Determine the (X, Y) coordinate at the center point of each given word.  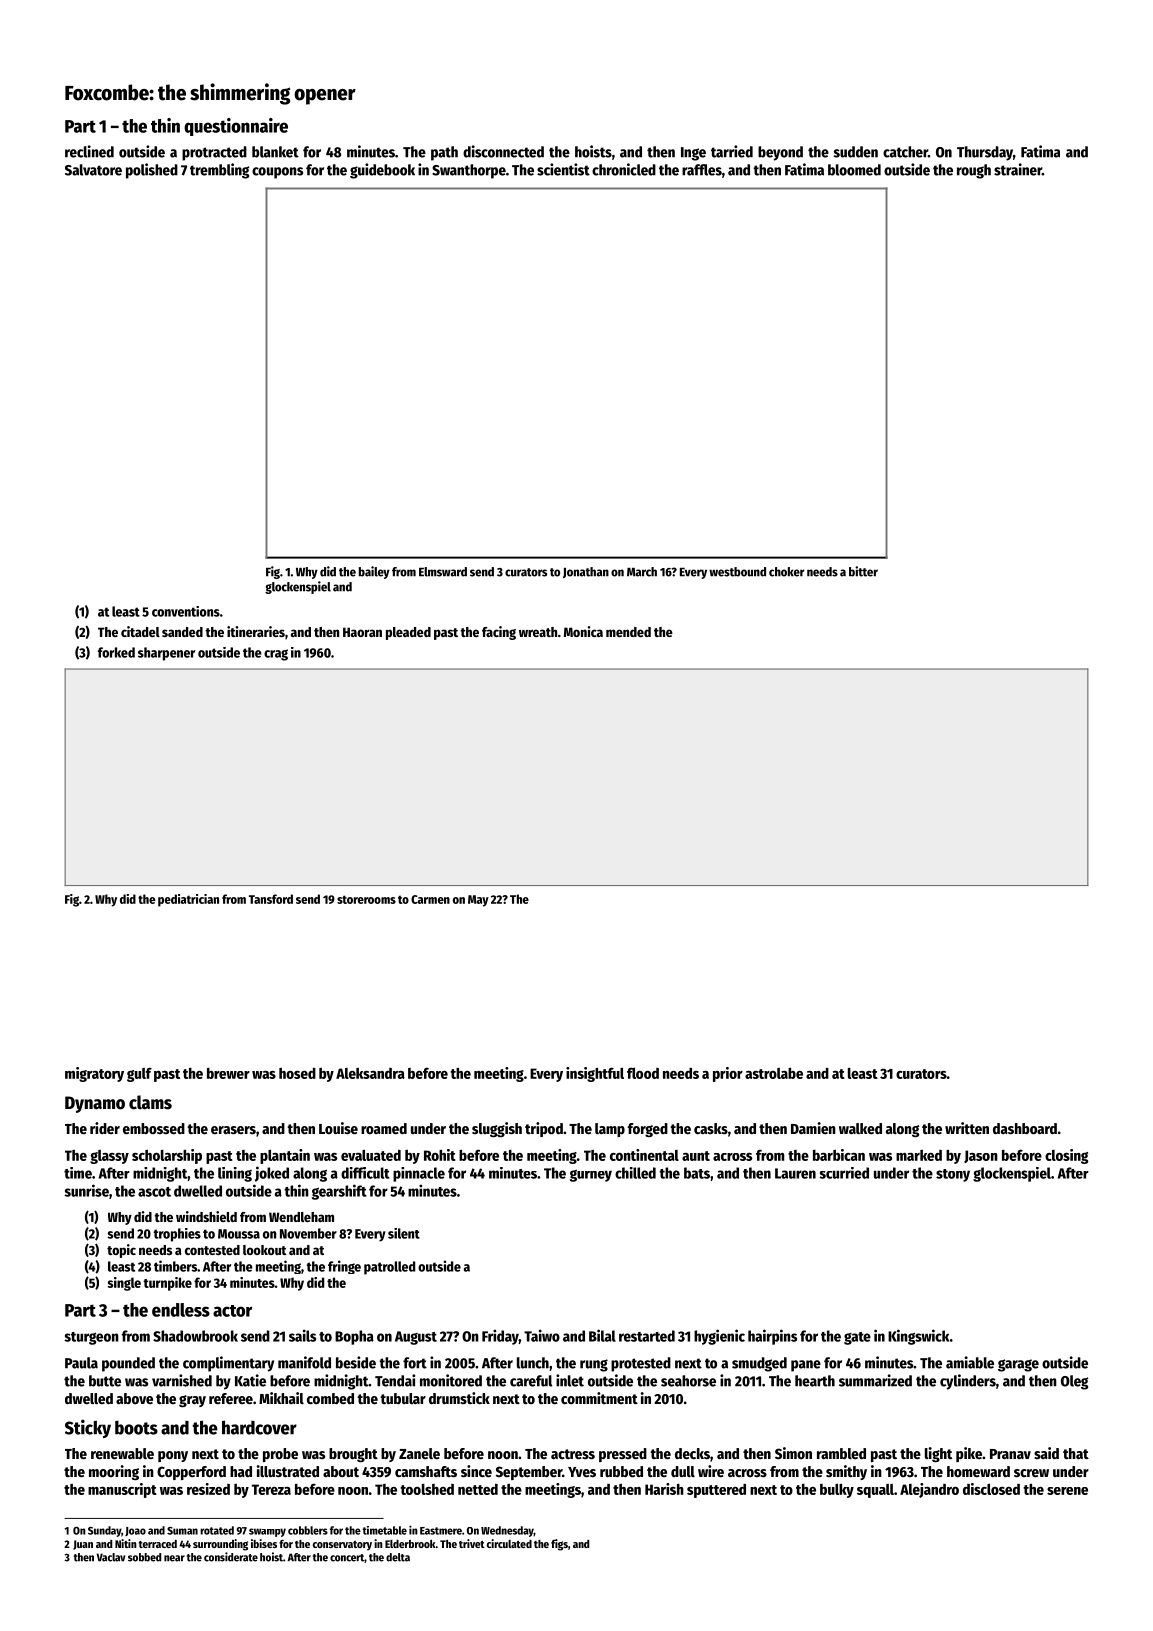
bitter (863, 571)
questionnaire (236, 127)
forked (116, 652)
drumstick (459, 1398)
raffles (702, 170)
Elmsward (443, 572)
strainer (1018, 169)
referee (231, 1398)
